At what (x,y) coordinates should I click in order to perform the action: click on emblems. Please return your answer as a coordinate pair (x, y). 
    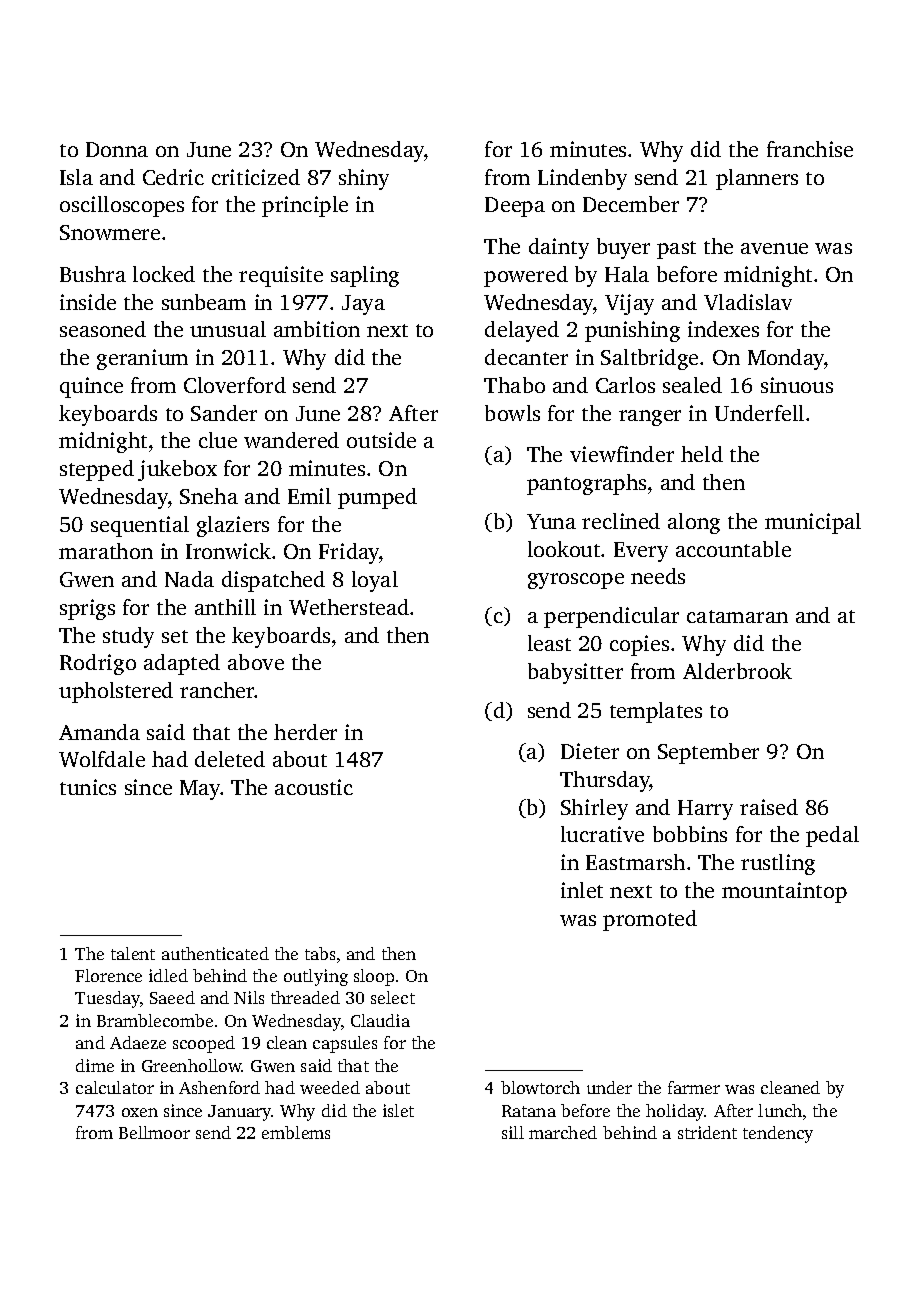
    Looking at the image, I should click on (296, 1132).
